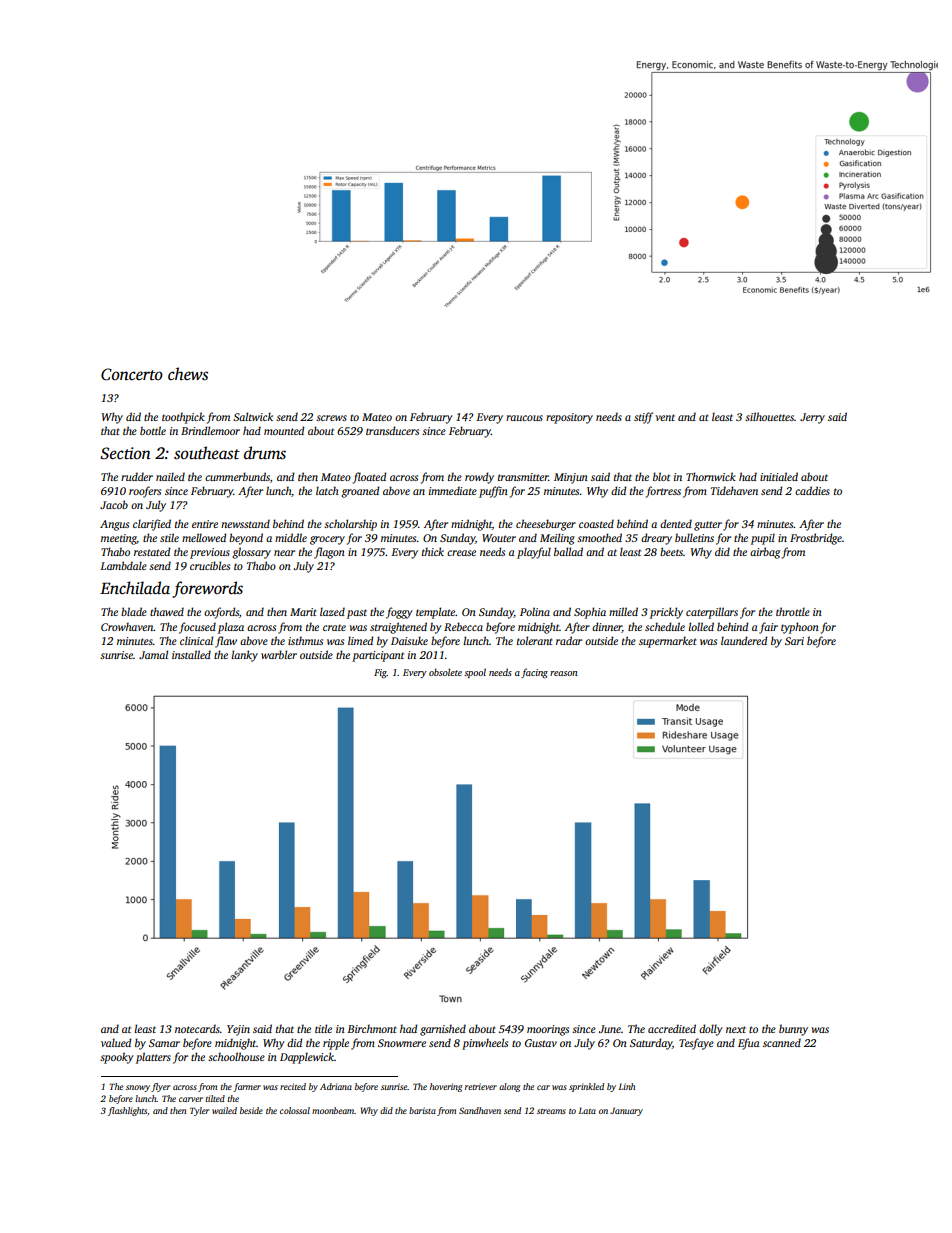  Describe the element at coordinates (564, 673) in the screenshot. I see `reason` at that location.
